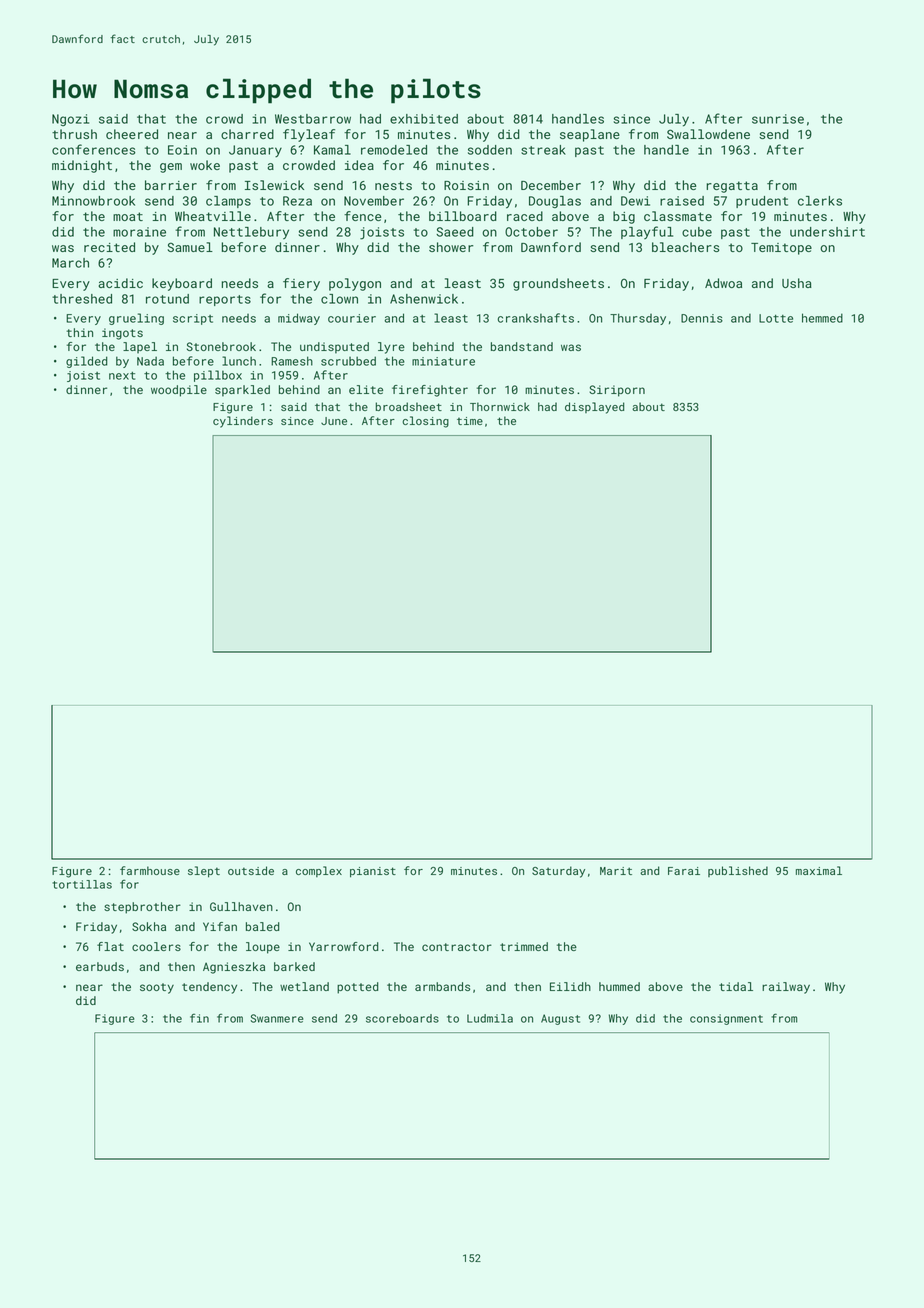  What do you see at coordinates (373, 872) in the image?
I see `pianist` at bounding box center [373, 872].
